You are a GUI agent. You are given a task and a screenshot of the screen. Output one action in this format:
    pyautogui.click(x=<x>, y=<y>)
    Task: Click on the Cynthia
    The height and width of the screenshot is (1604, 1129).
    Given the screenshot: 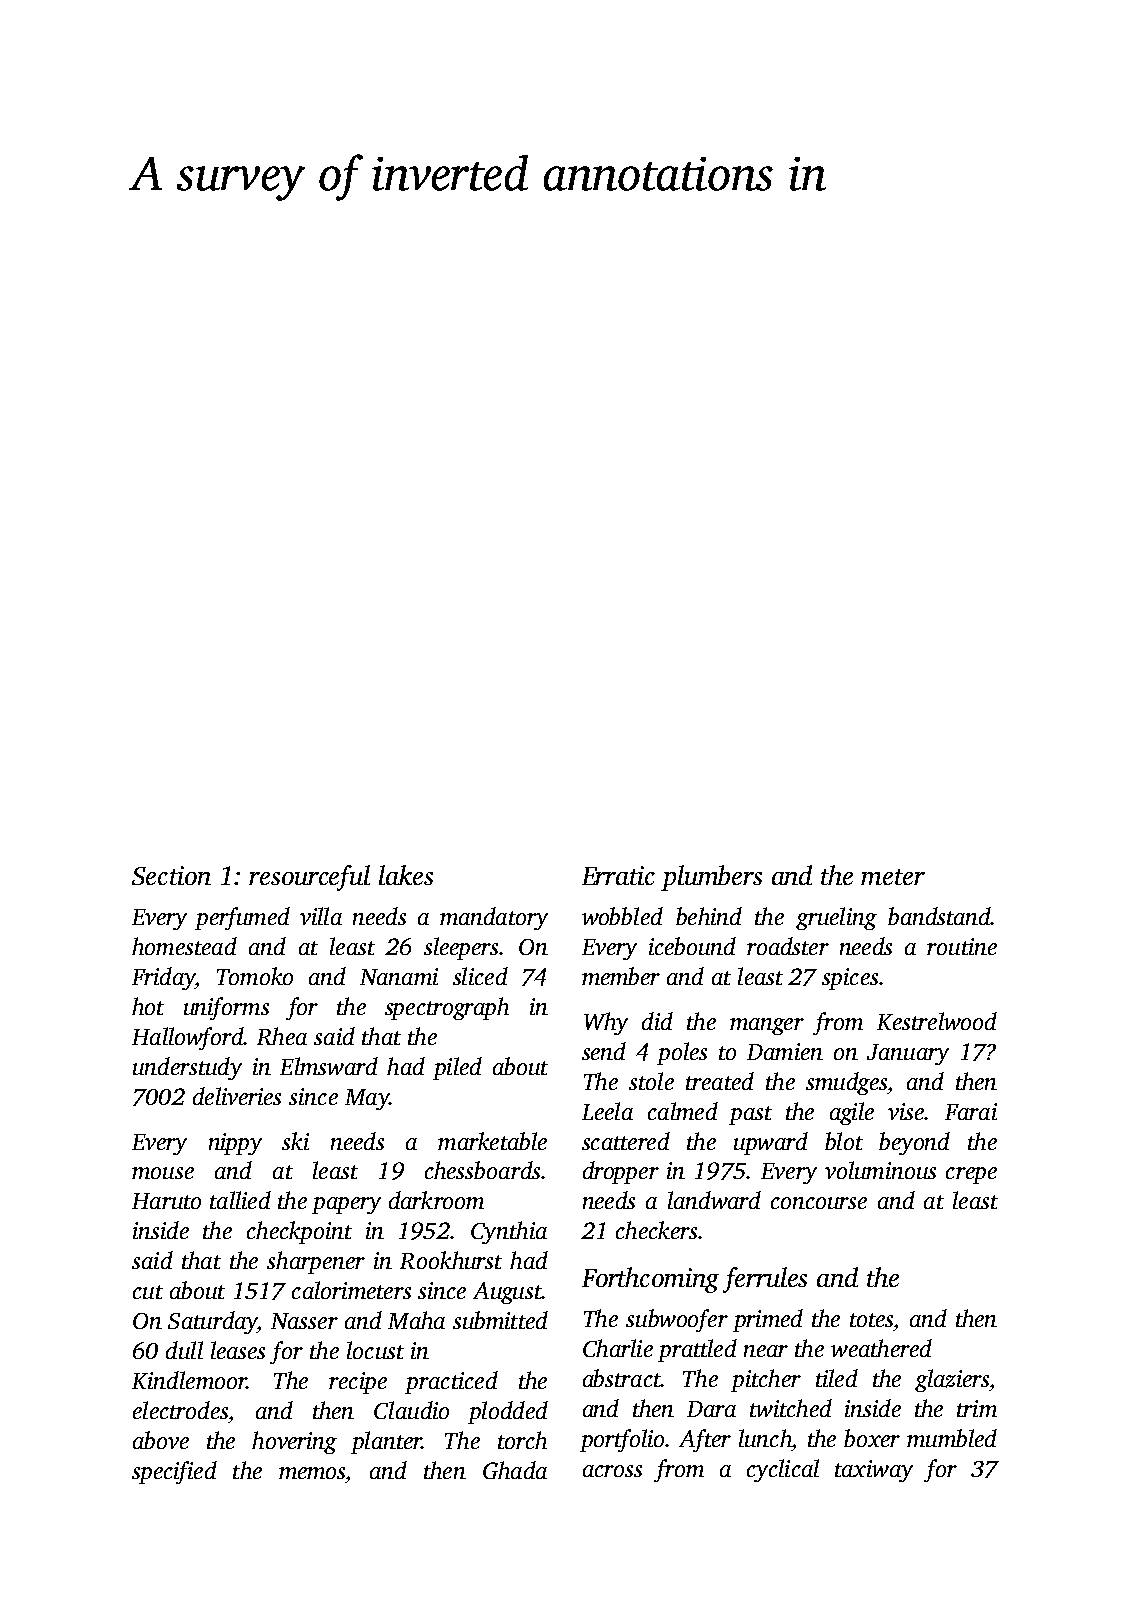 What is the action you would take?
    pyautogui.click(x=509, y=1232)
